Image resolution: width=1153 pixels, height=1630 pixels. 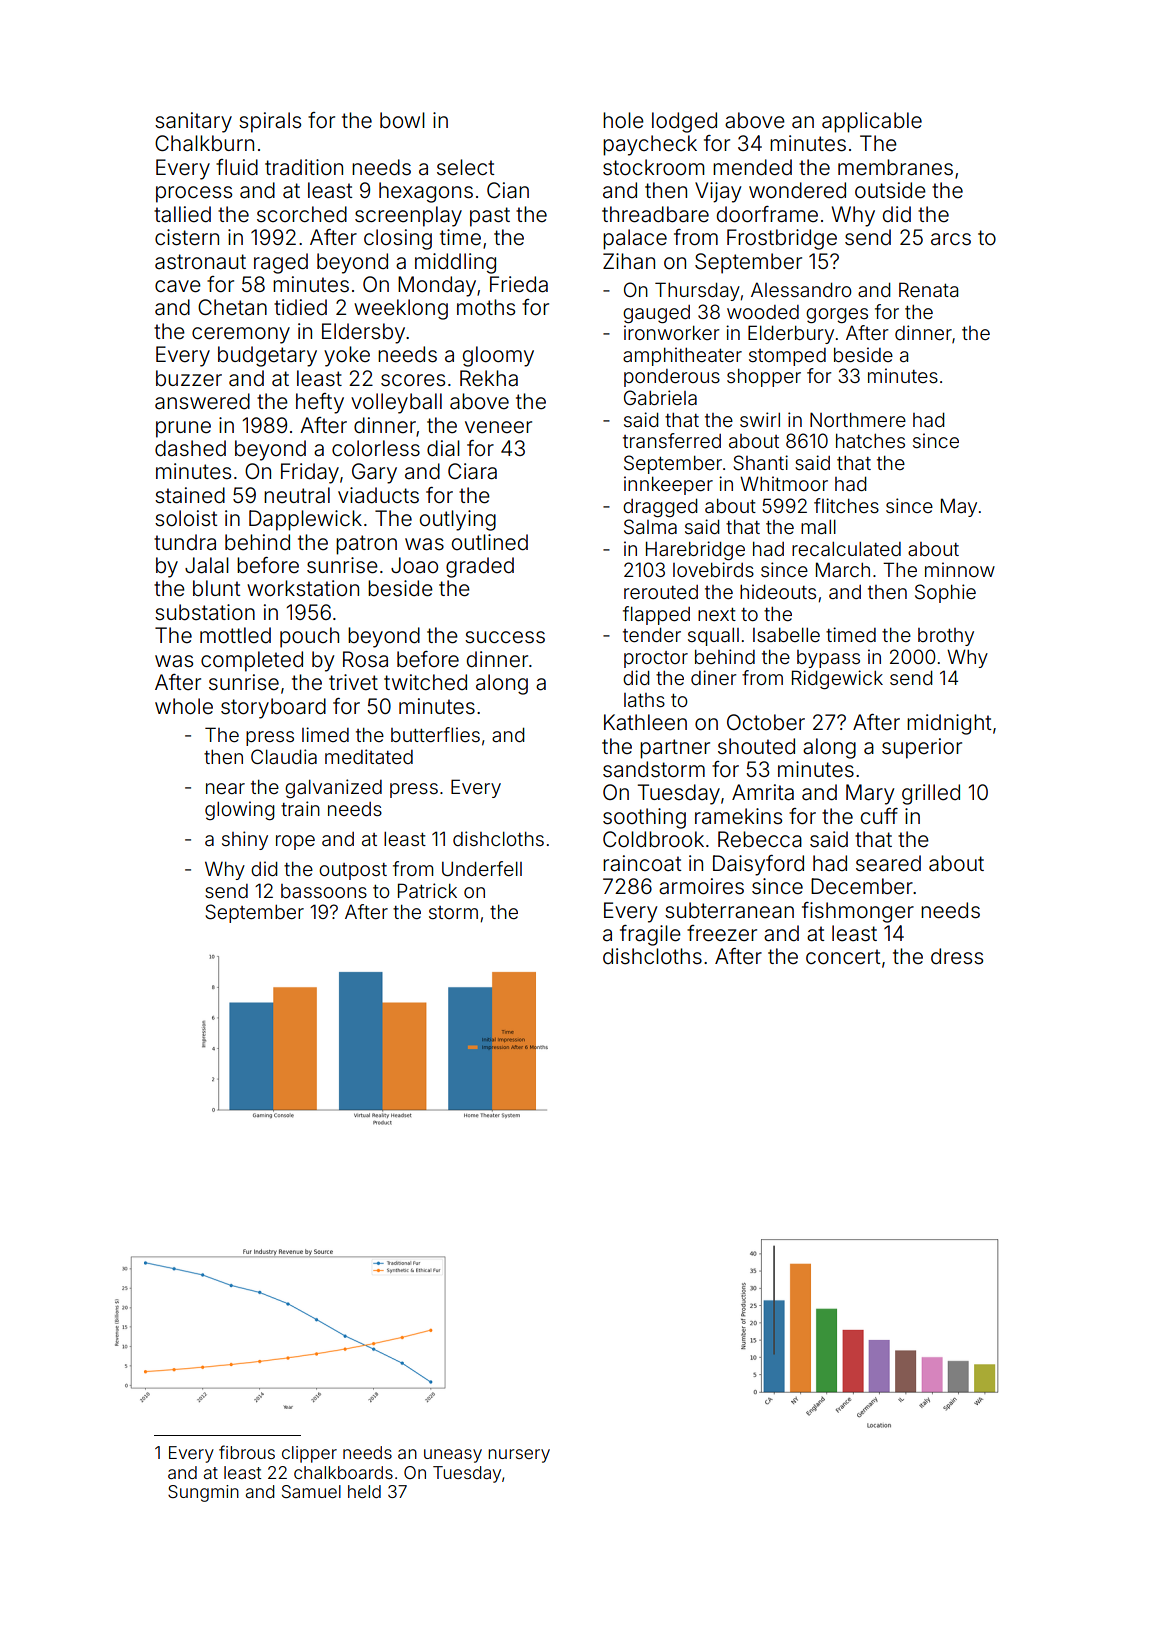 I want to click on clipper, so click(x=309, y=1454).
